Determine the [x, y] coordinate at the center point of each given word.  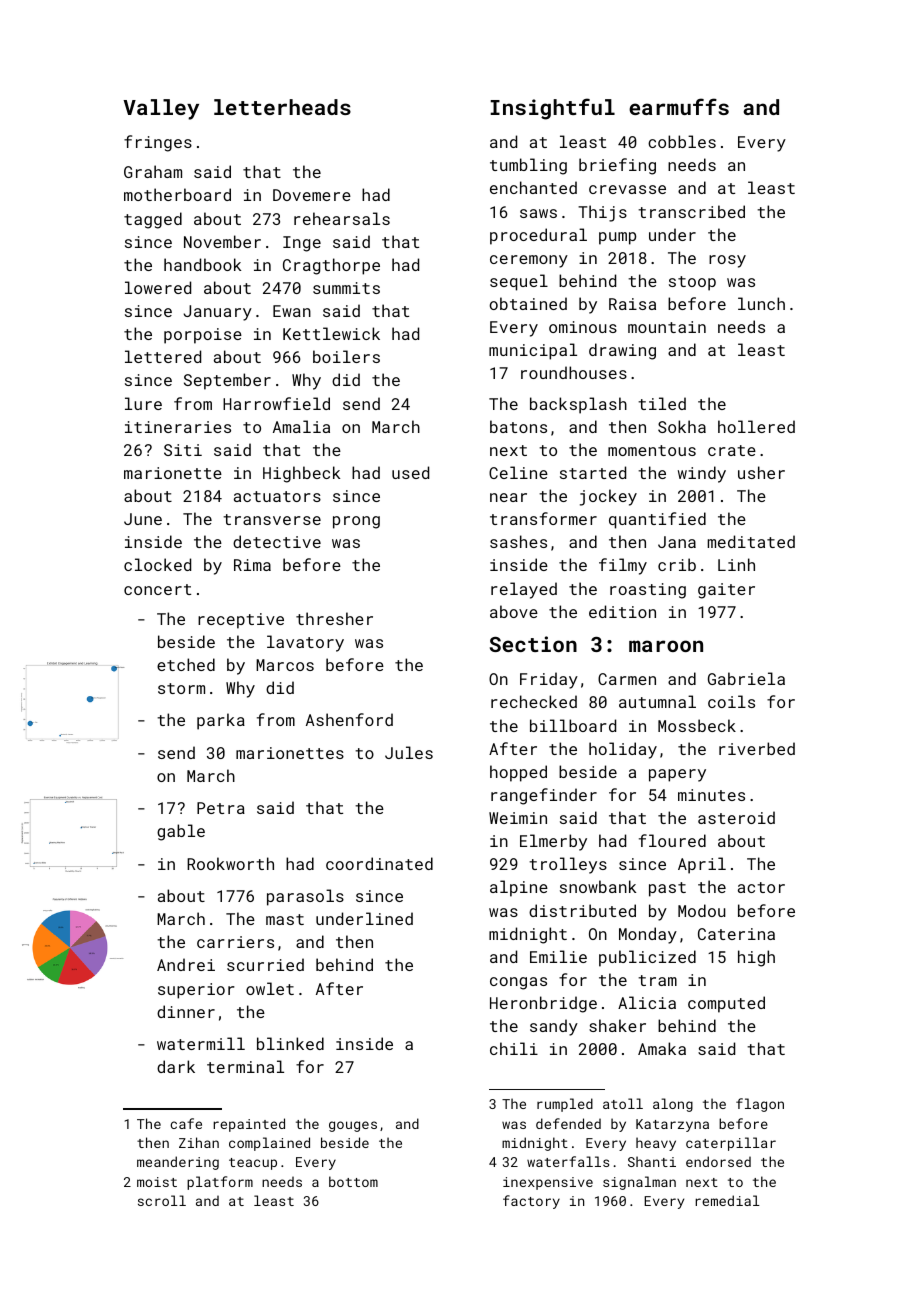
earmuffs [679, 106]
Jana [677, 542]
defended [568, 1123]
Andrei [186, 964]
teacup [253, 1164]
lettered [163, 356]
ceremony [529, 261]
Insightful [553, 109]
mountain [667, 327]
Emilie [558, 956]
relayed [524, 590]
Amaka [662, 1048]
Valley [161, 109]
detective [277, 541]
